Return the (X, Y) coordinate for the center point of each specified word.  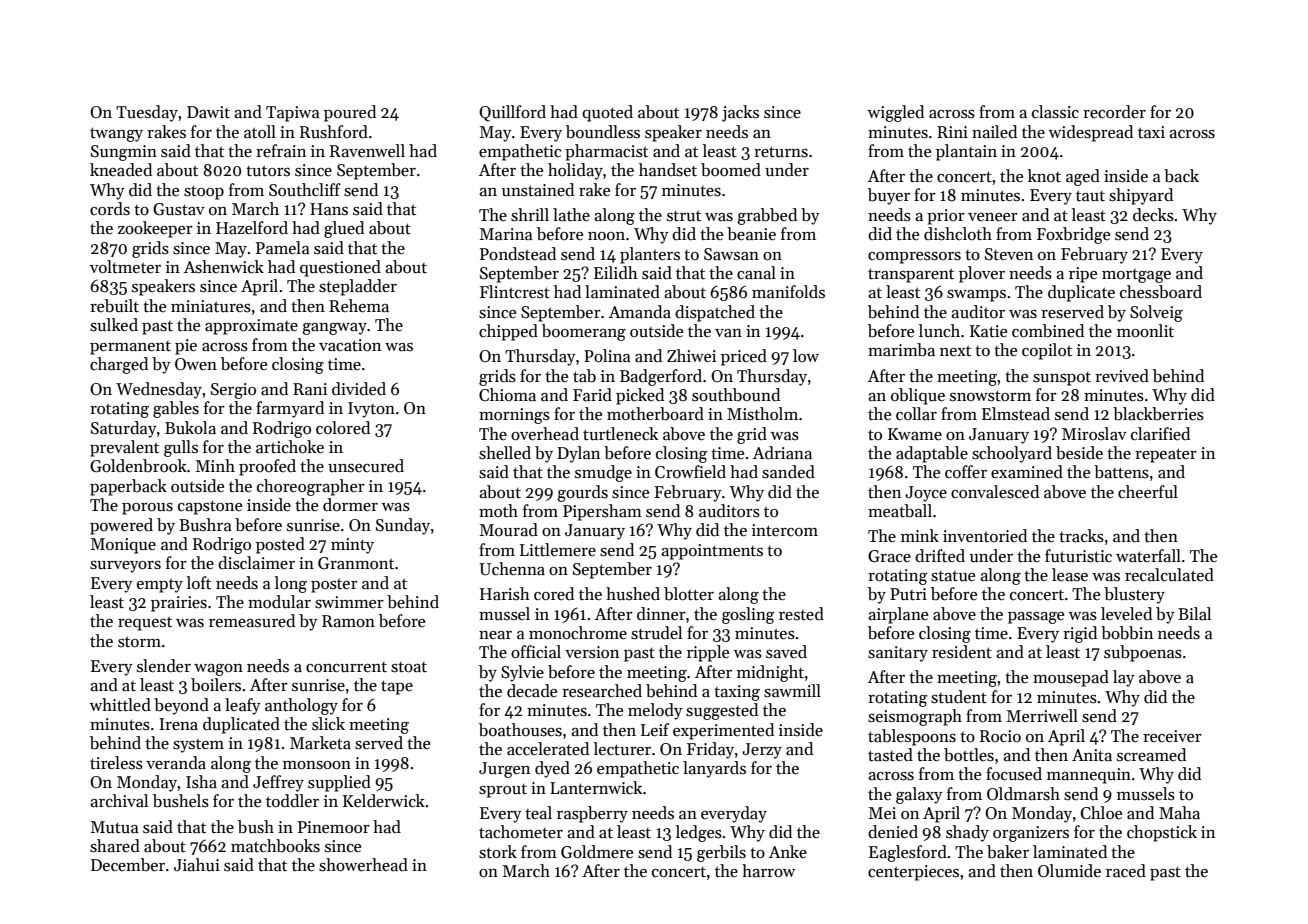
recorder (1114, 112)
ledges (699, 833)
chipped (508, 332)
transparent (911, 275)
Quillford (512, 113)
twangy (116, 134)
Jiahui (197, 865)
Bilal (1194, 613)
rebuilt (114, 306)
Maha (1179, 813)
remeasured (252, 621)
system (198, 745)
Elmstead (1016, 414)
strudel (656, 633)
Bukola (190, 428)
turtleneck (620, 434)
